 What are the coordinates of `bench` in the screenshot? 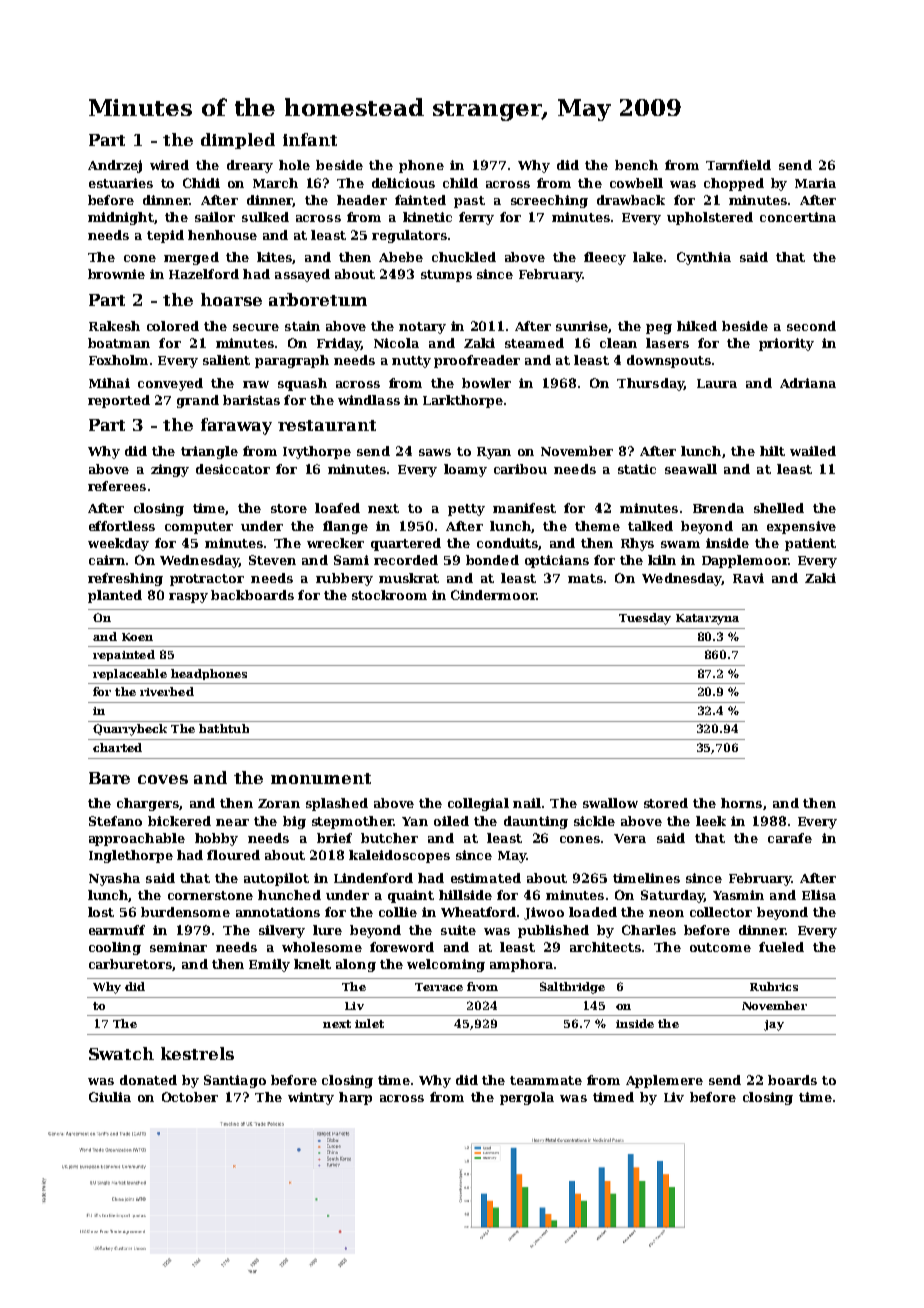 It's located at (636, 165).
